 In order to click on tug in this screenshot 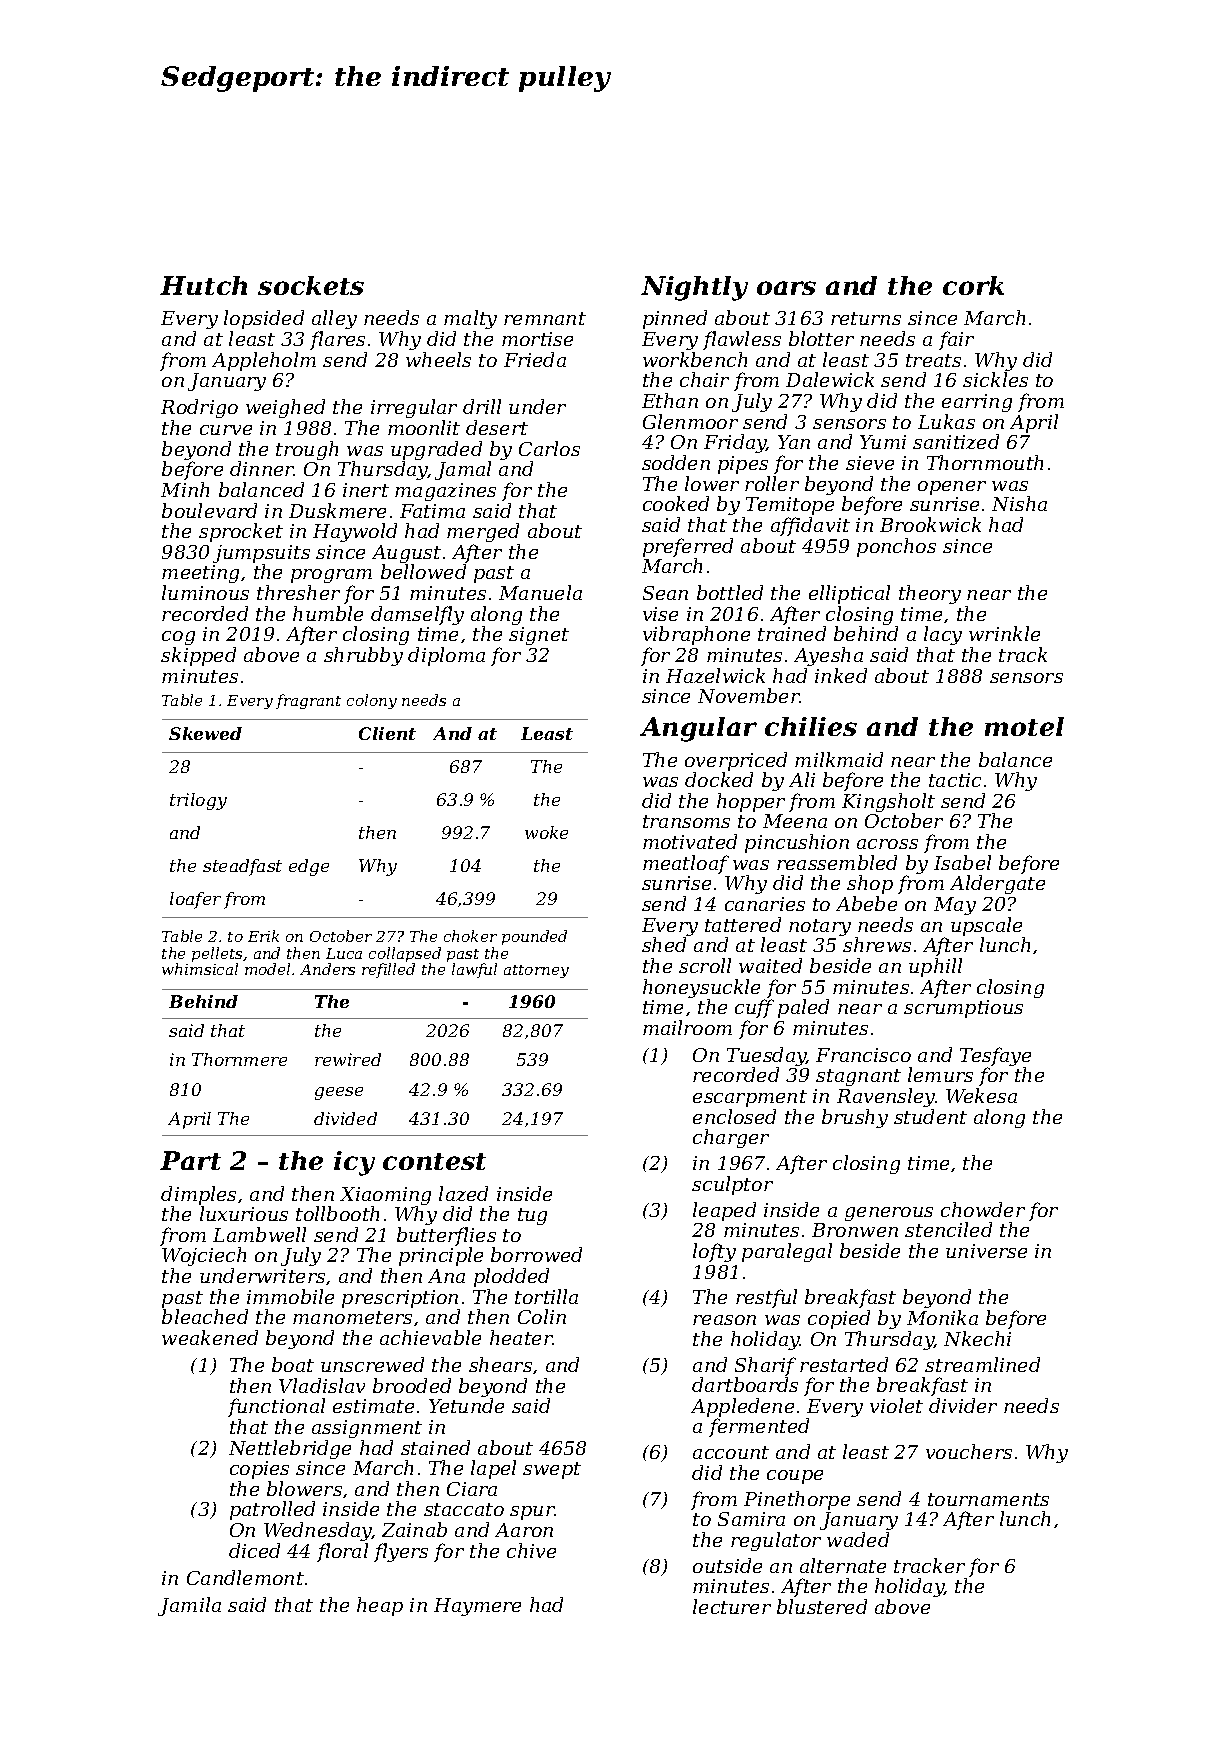, I will do `click(532, 1216)`.
